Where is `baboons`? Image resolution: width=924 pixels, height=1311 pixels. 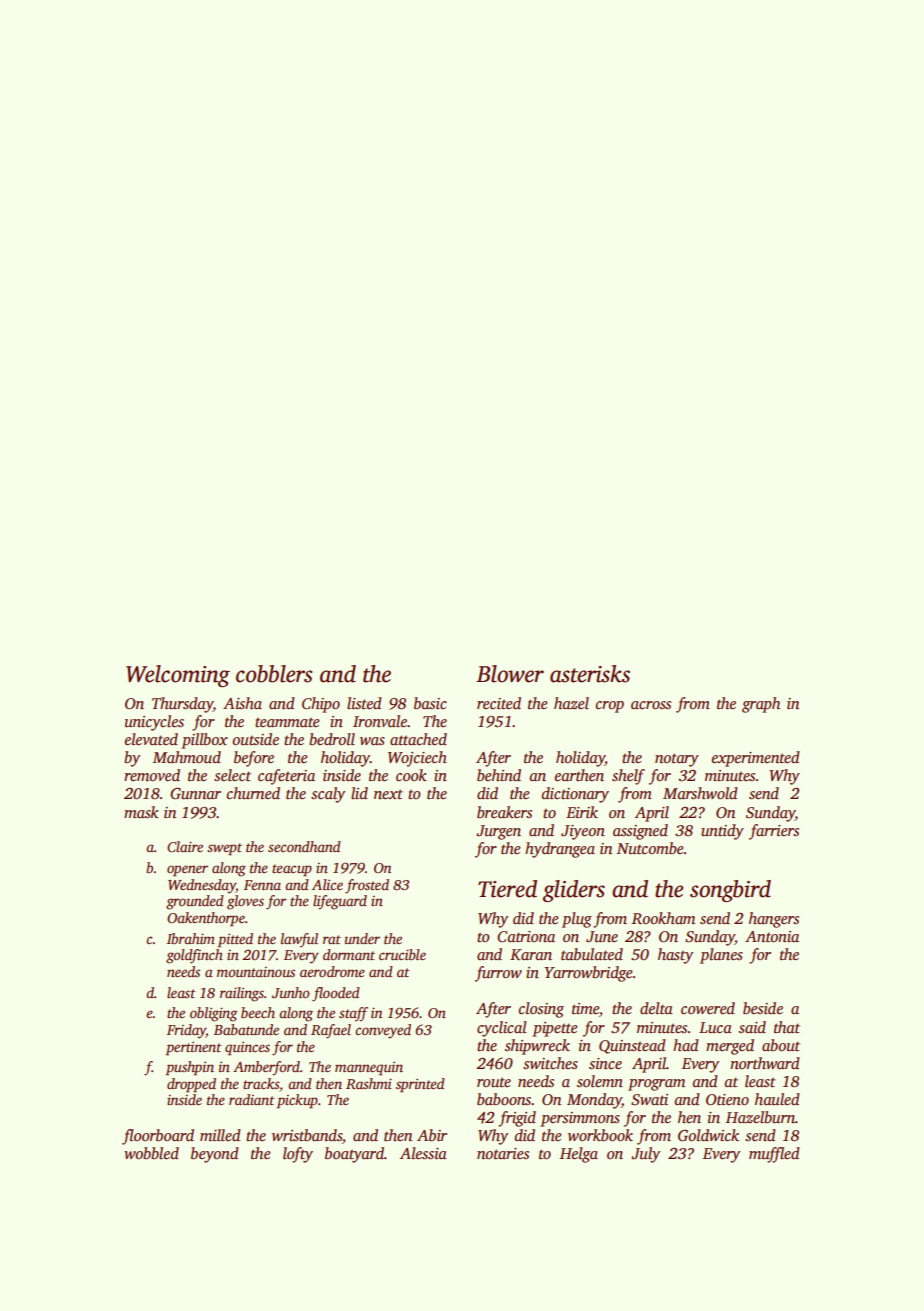 baboons is located at coordinates (504, 1099).
